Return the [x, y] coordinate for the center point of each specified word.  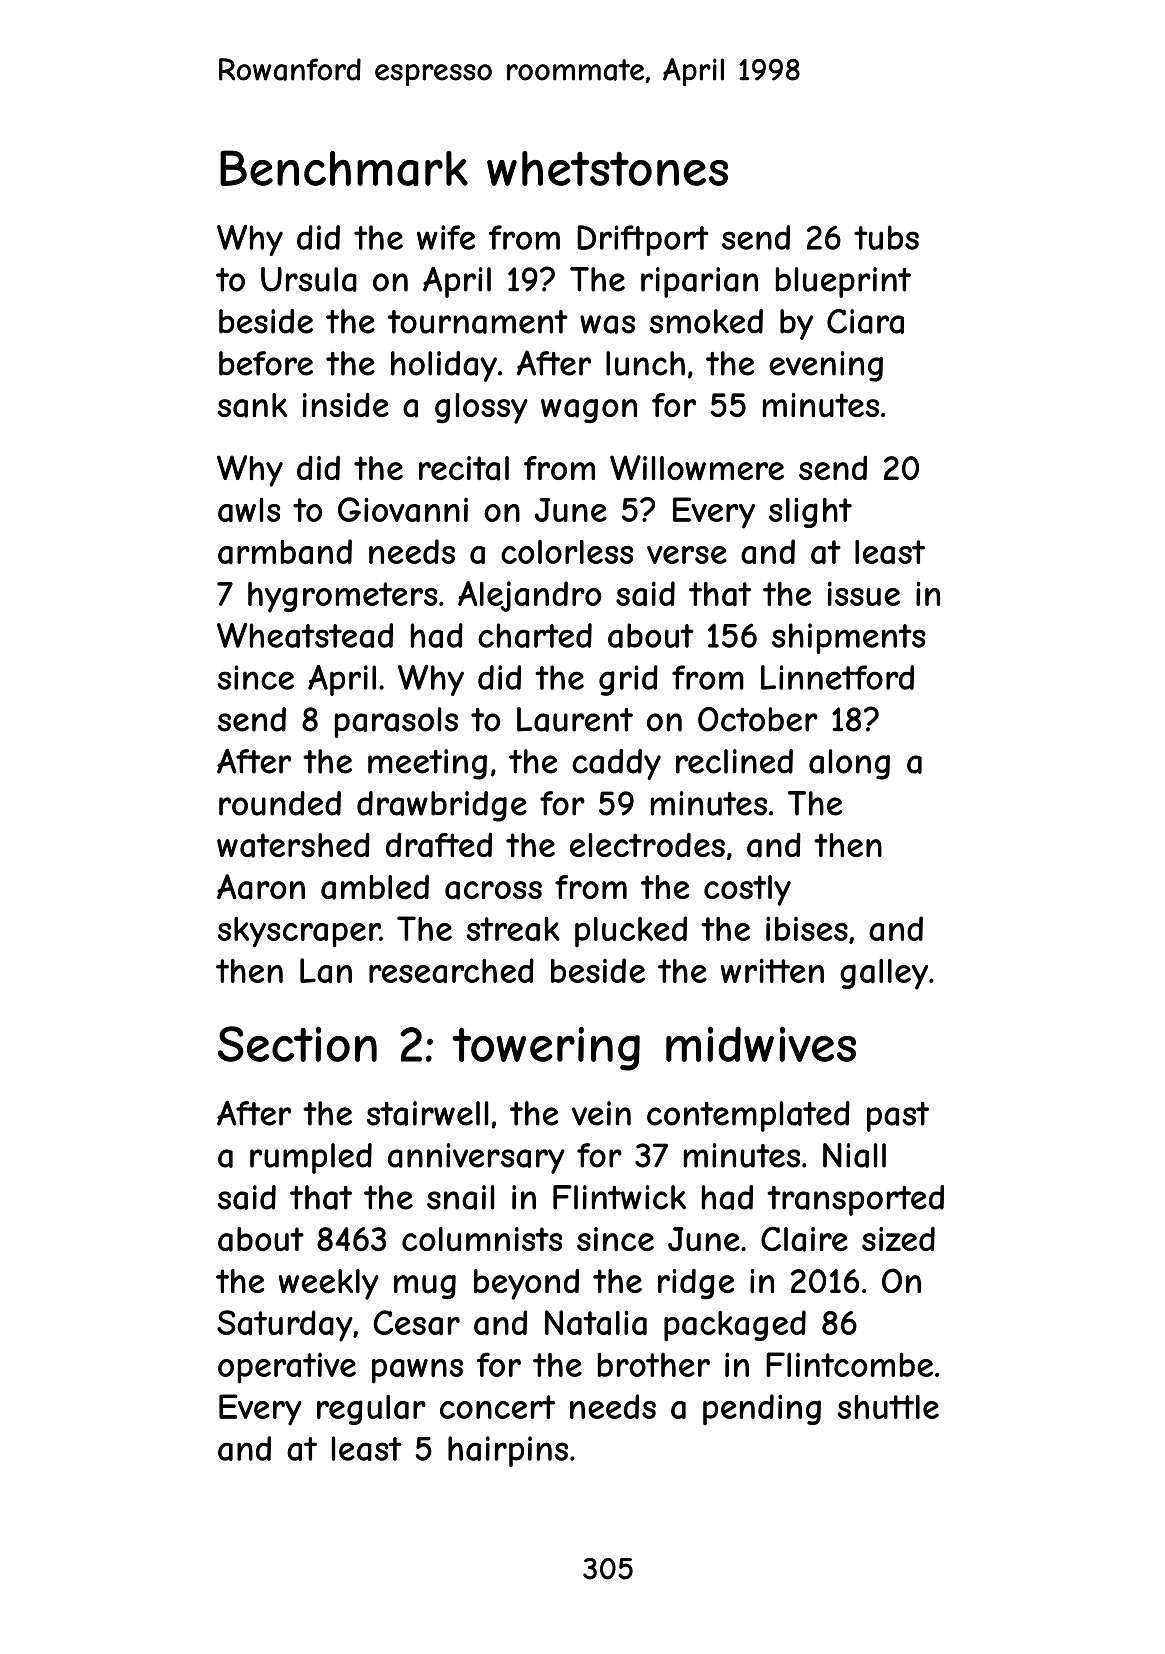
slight [810, 512]
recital [464, 468]
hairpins [508, 1451]
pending [762, 1409]
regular [371, 1410]
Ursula [309, 279]
